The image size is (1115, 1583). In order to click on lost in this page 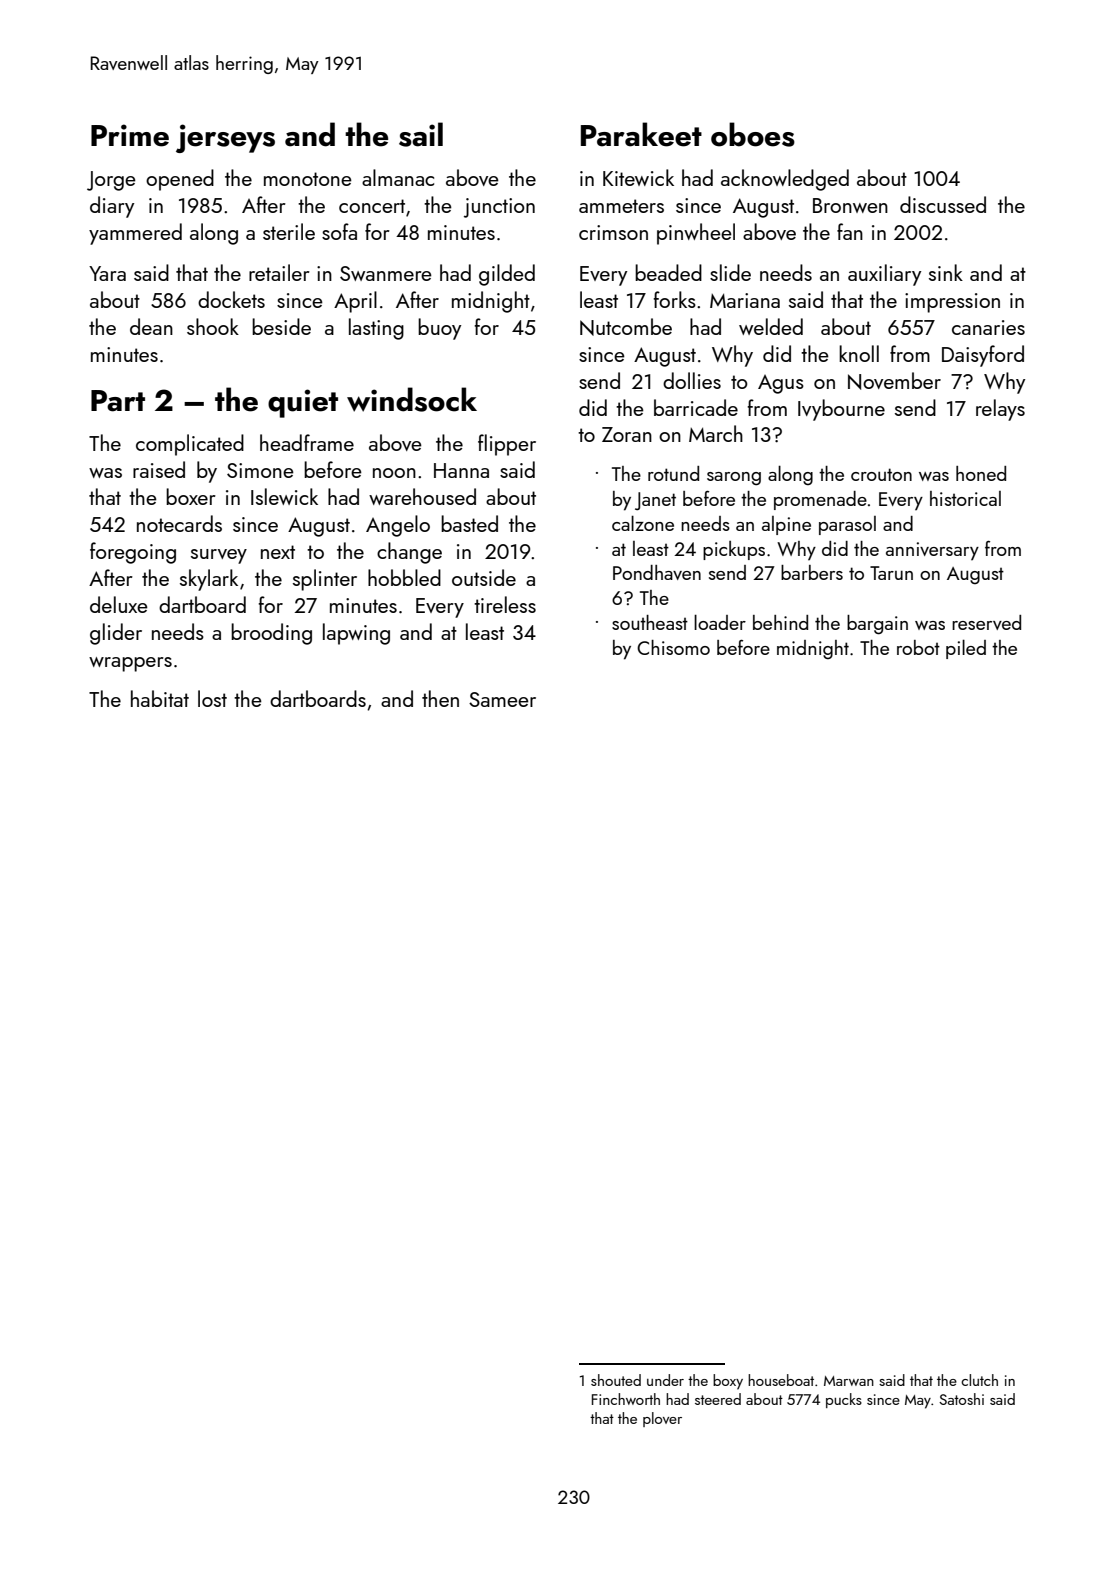, I will do `click(212, 698)`.
